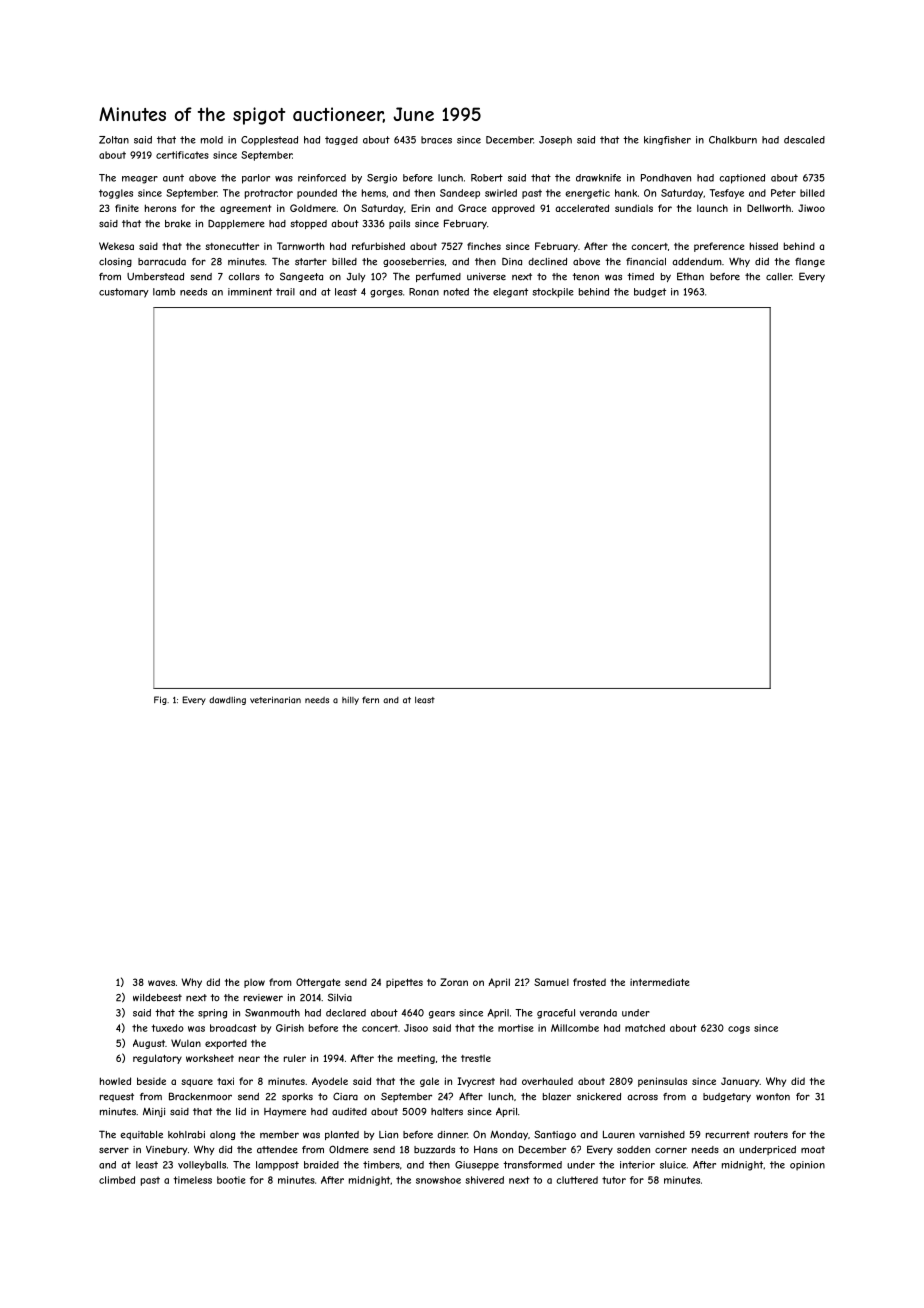 The image size is (924, 1308). I want to click on Fig, so click(160, 700).
